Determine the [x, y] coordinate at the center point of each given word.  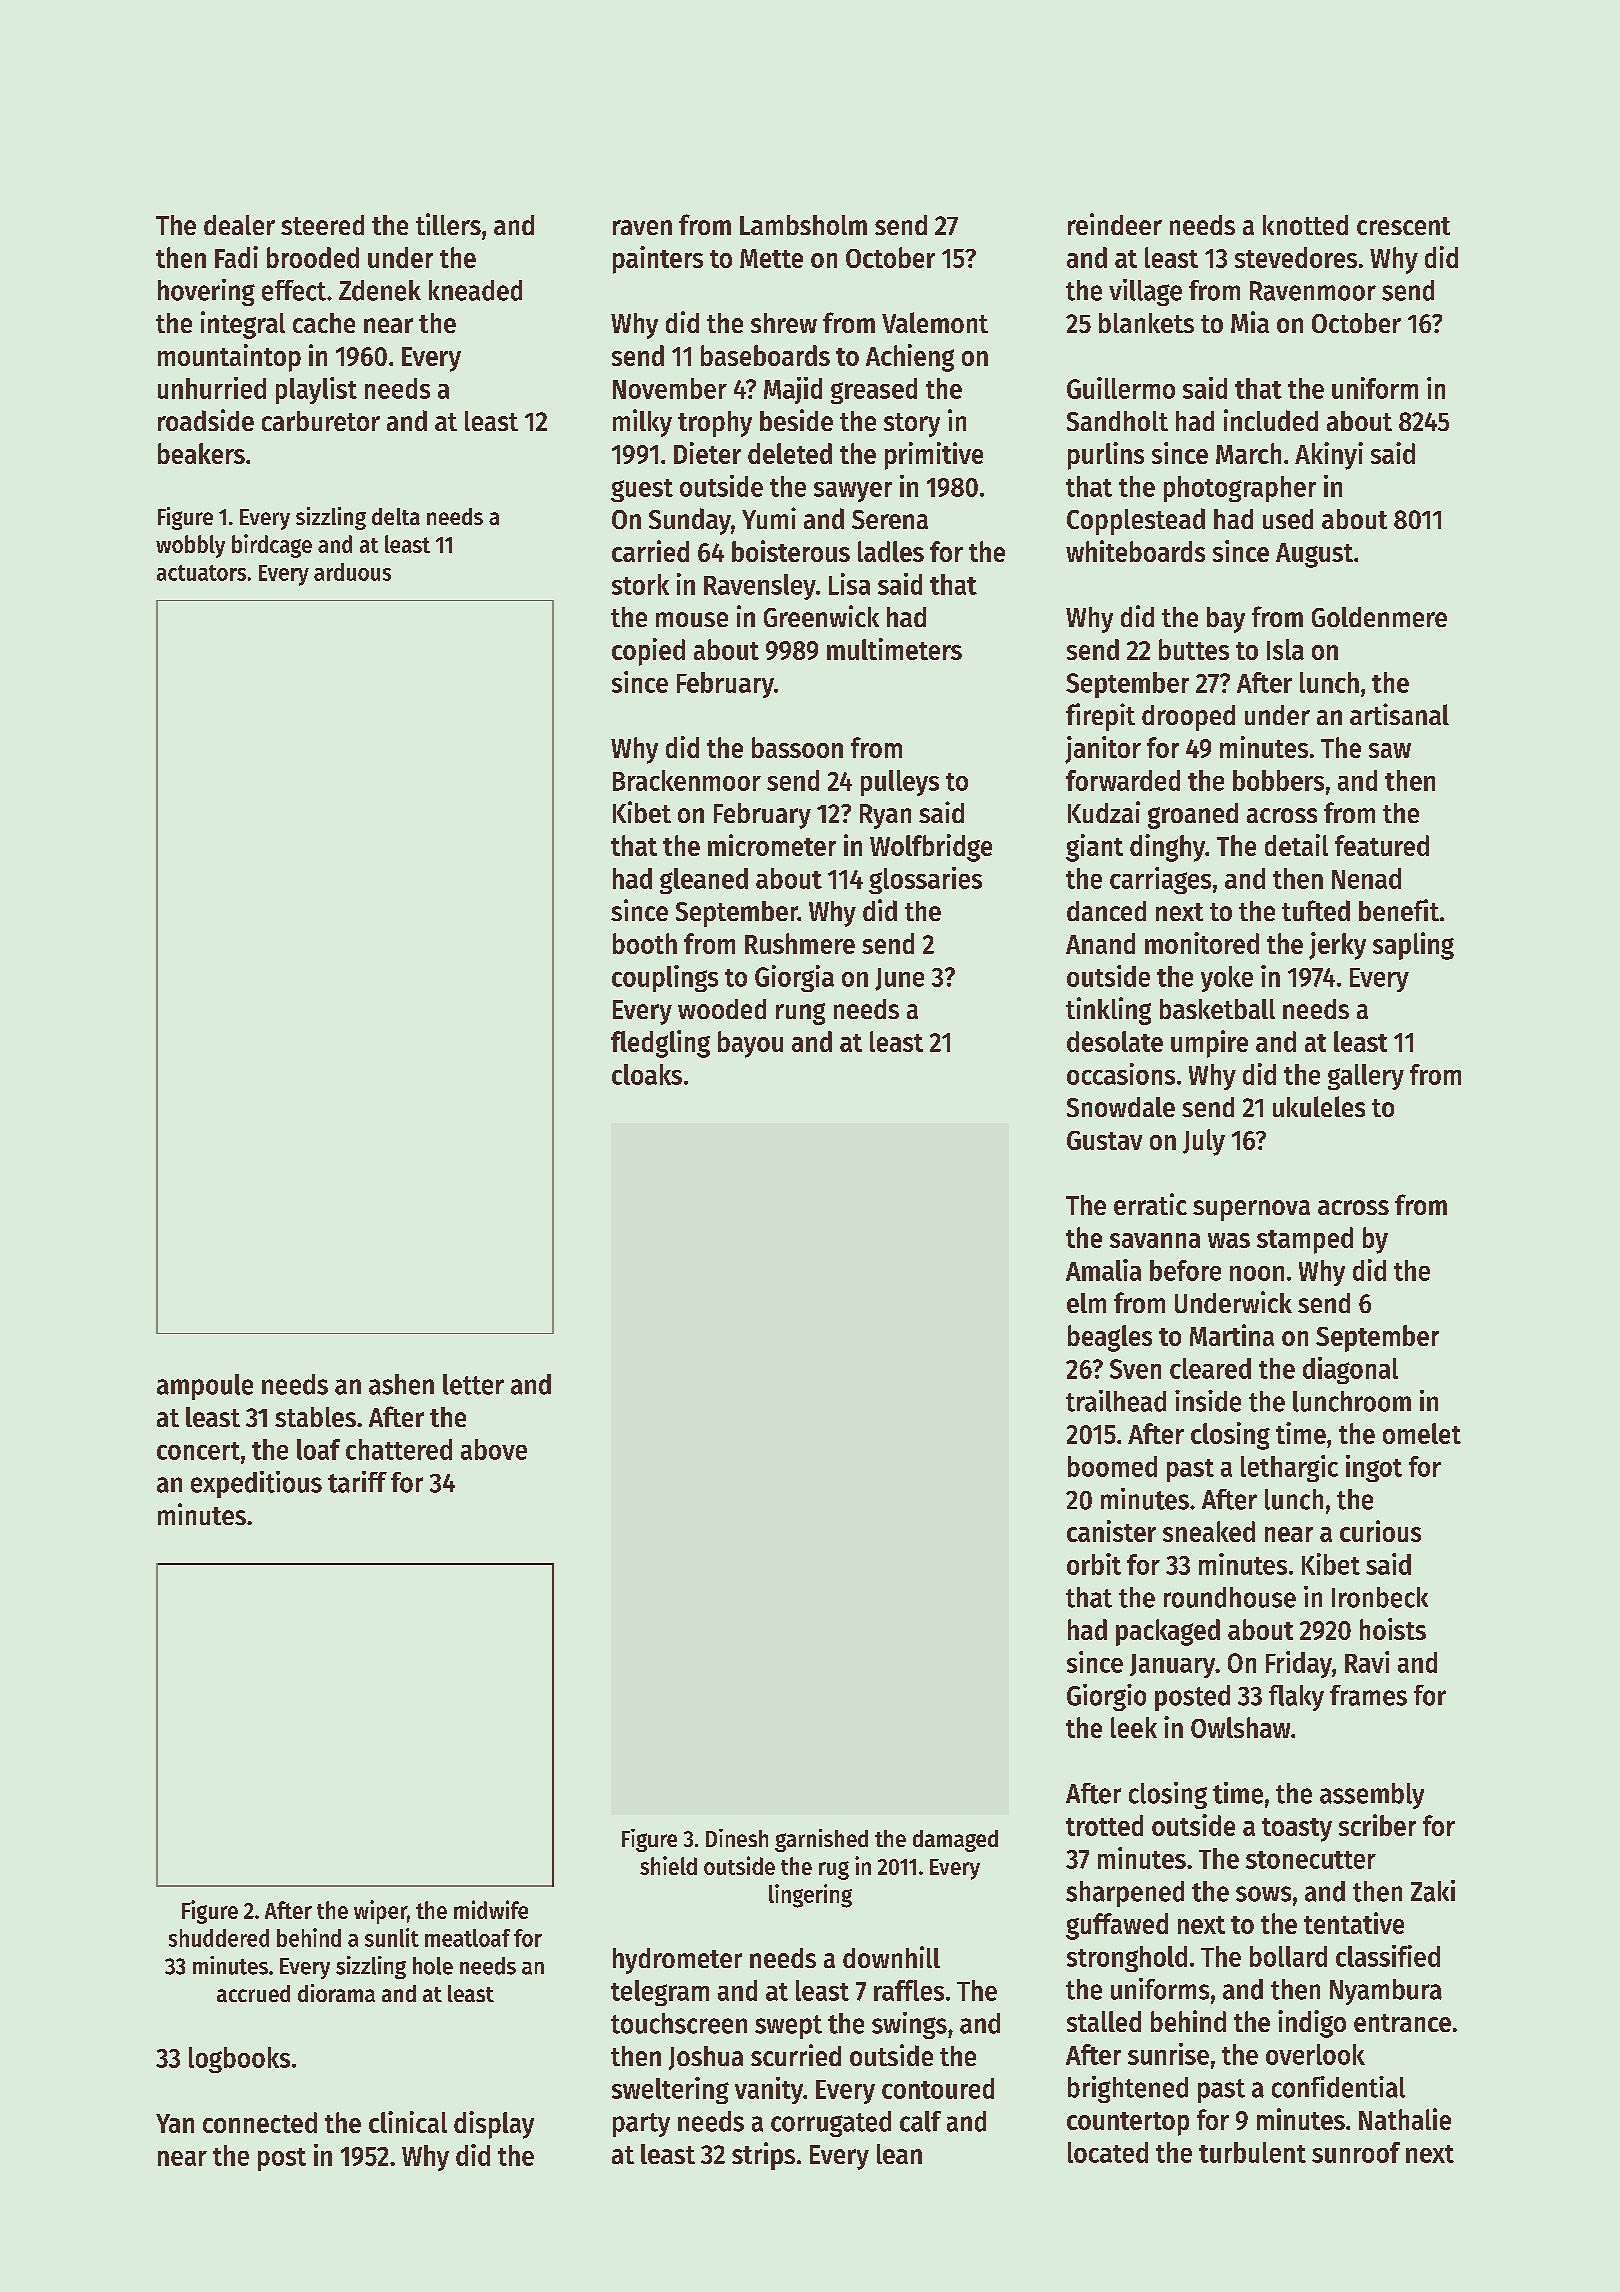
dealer [239, 225]
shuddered [219, 1938]
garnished [821, 1840]
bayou [750, 1044]
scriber [1377, 1825]
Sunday [690, 521]
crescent [1403, 226]
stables [315, 1417]
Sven [1135, 1369]
